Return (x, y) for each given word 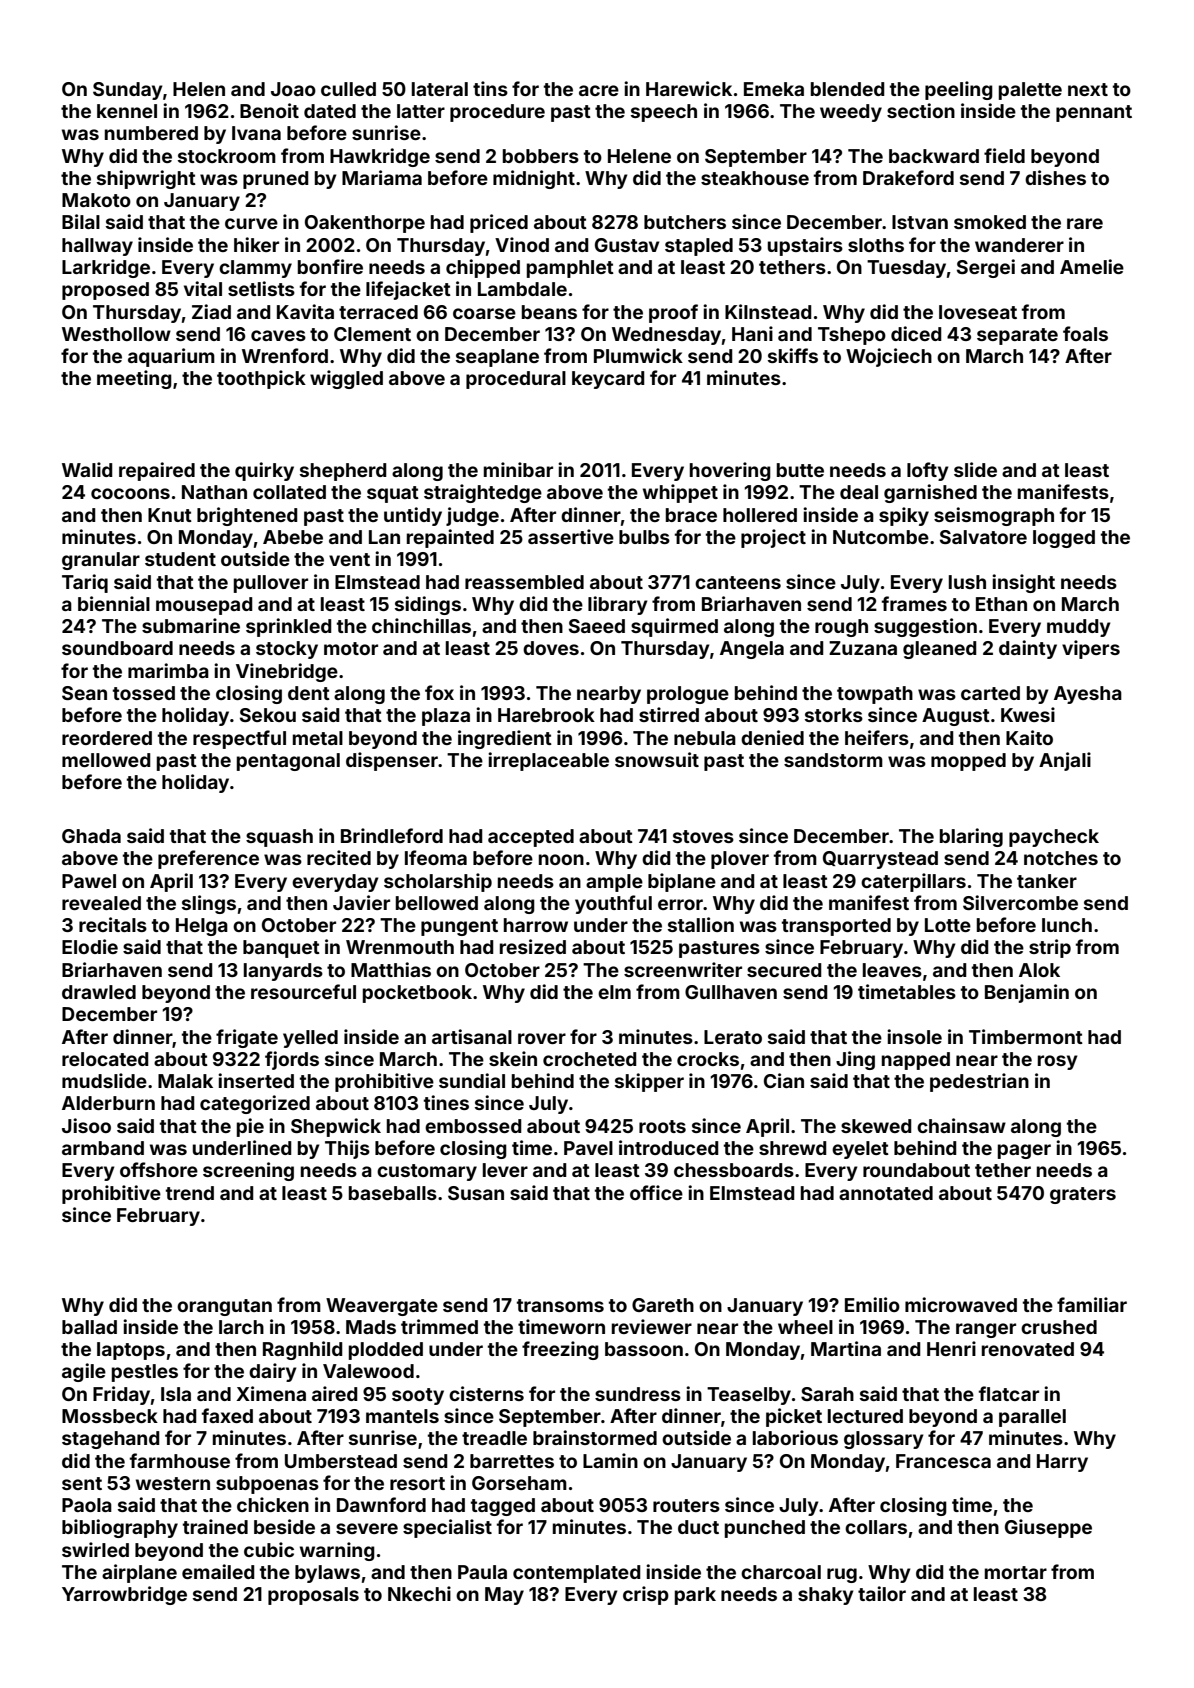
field (1004, 155)
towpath (875, 695)
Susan (476, 1193)
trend (190, 1193)
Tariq (85, 583)
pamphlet (570, 269)
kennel (127, 111)
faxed (227, 1415)
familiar (1092, 1304)
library (618, 605)
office (656, 1192)
